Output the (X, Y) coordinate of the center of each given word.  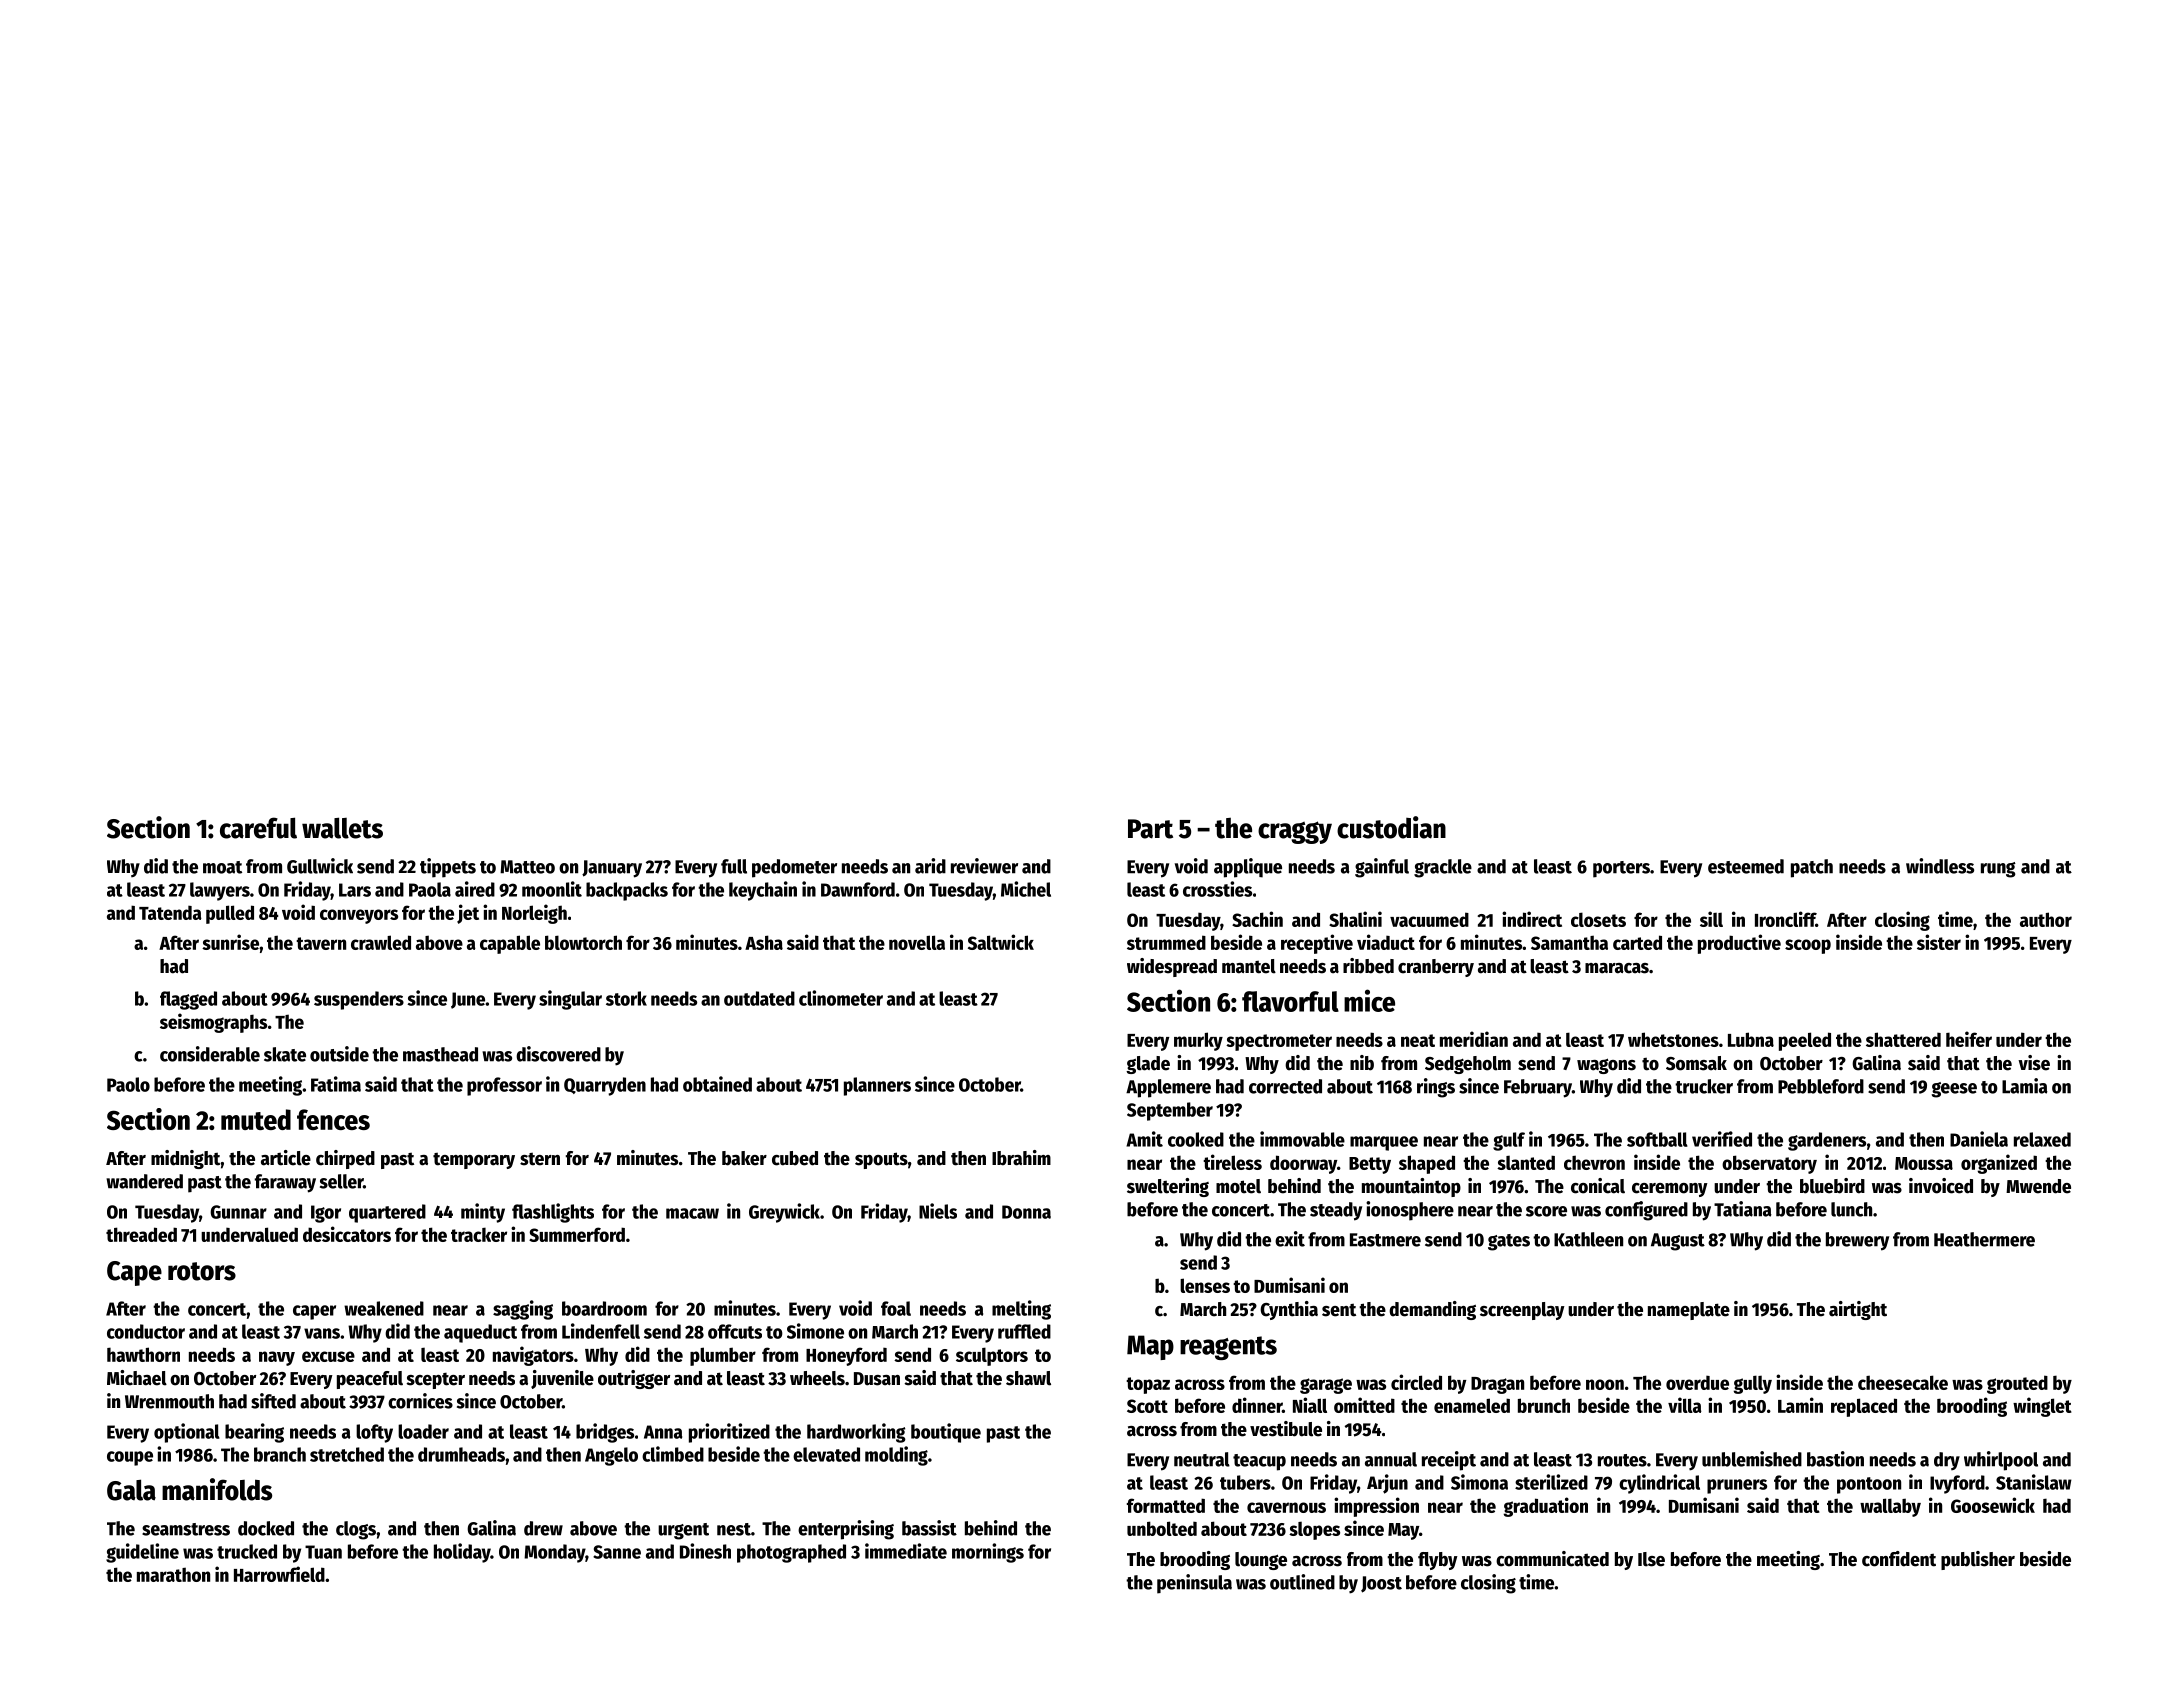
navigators (533, 1356)
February (1538, 1088)
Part (1150, 829)
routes (1622, 1460)
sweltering (1168, 1187)
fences (333, 1119)
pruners (1737, 1486)
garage (1326, 1386)
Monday (554, 1553)
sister (1939, 942)
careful (258, 828)
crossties (1217, 889)
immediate (906, 1551)
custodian (1391, 827)
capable (510, 944)
